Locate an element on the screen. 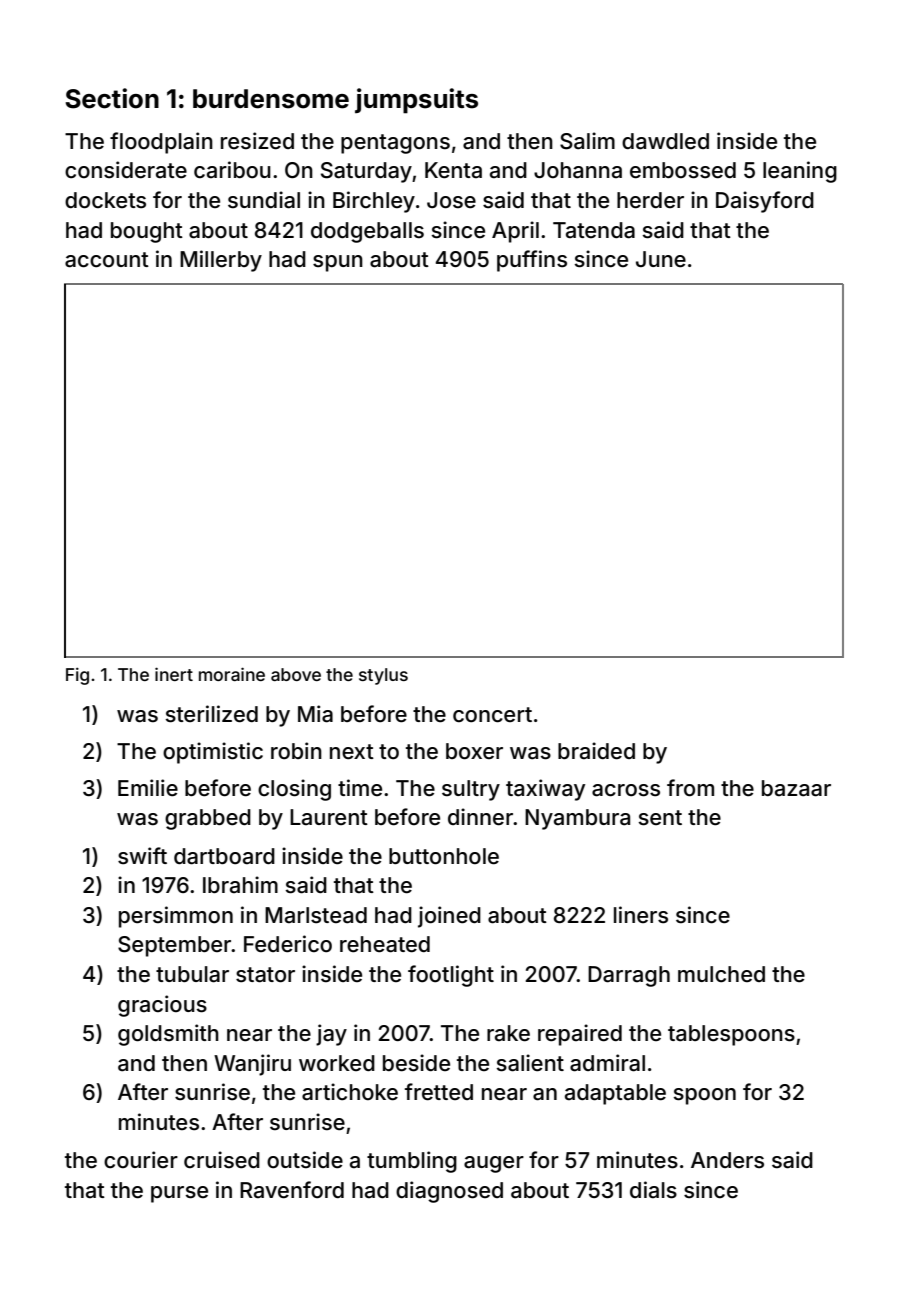  stylus is located at coordinates (383, 676).
